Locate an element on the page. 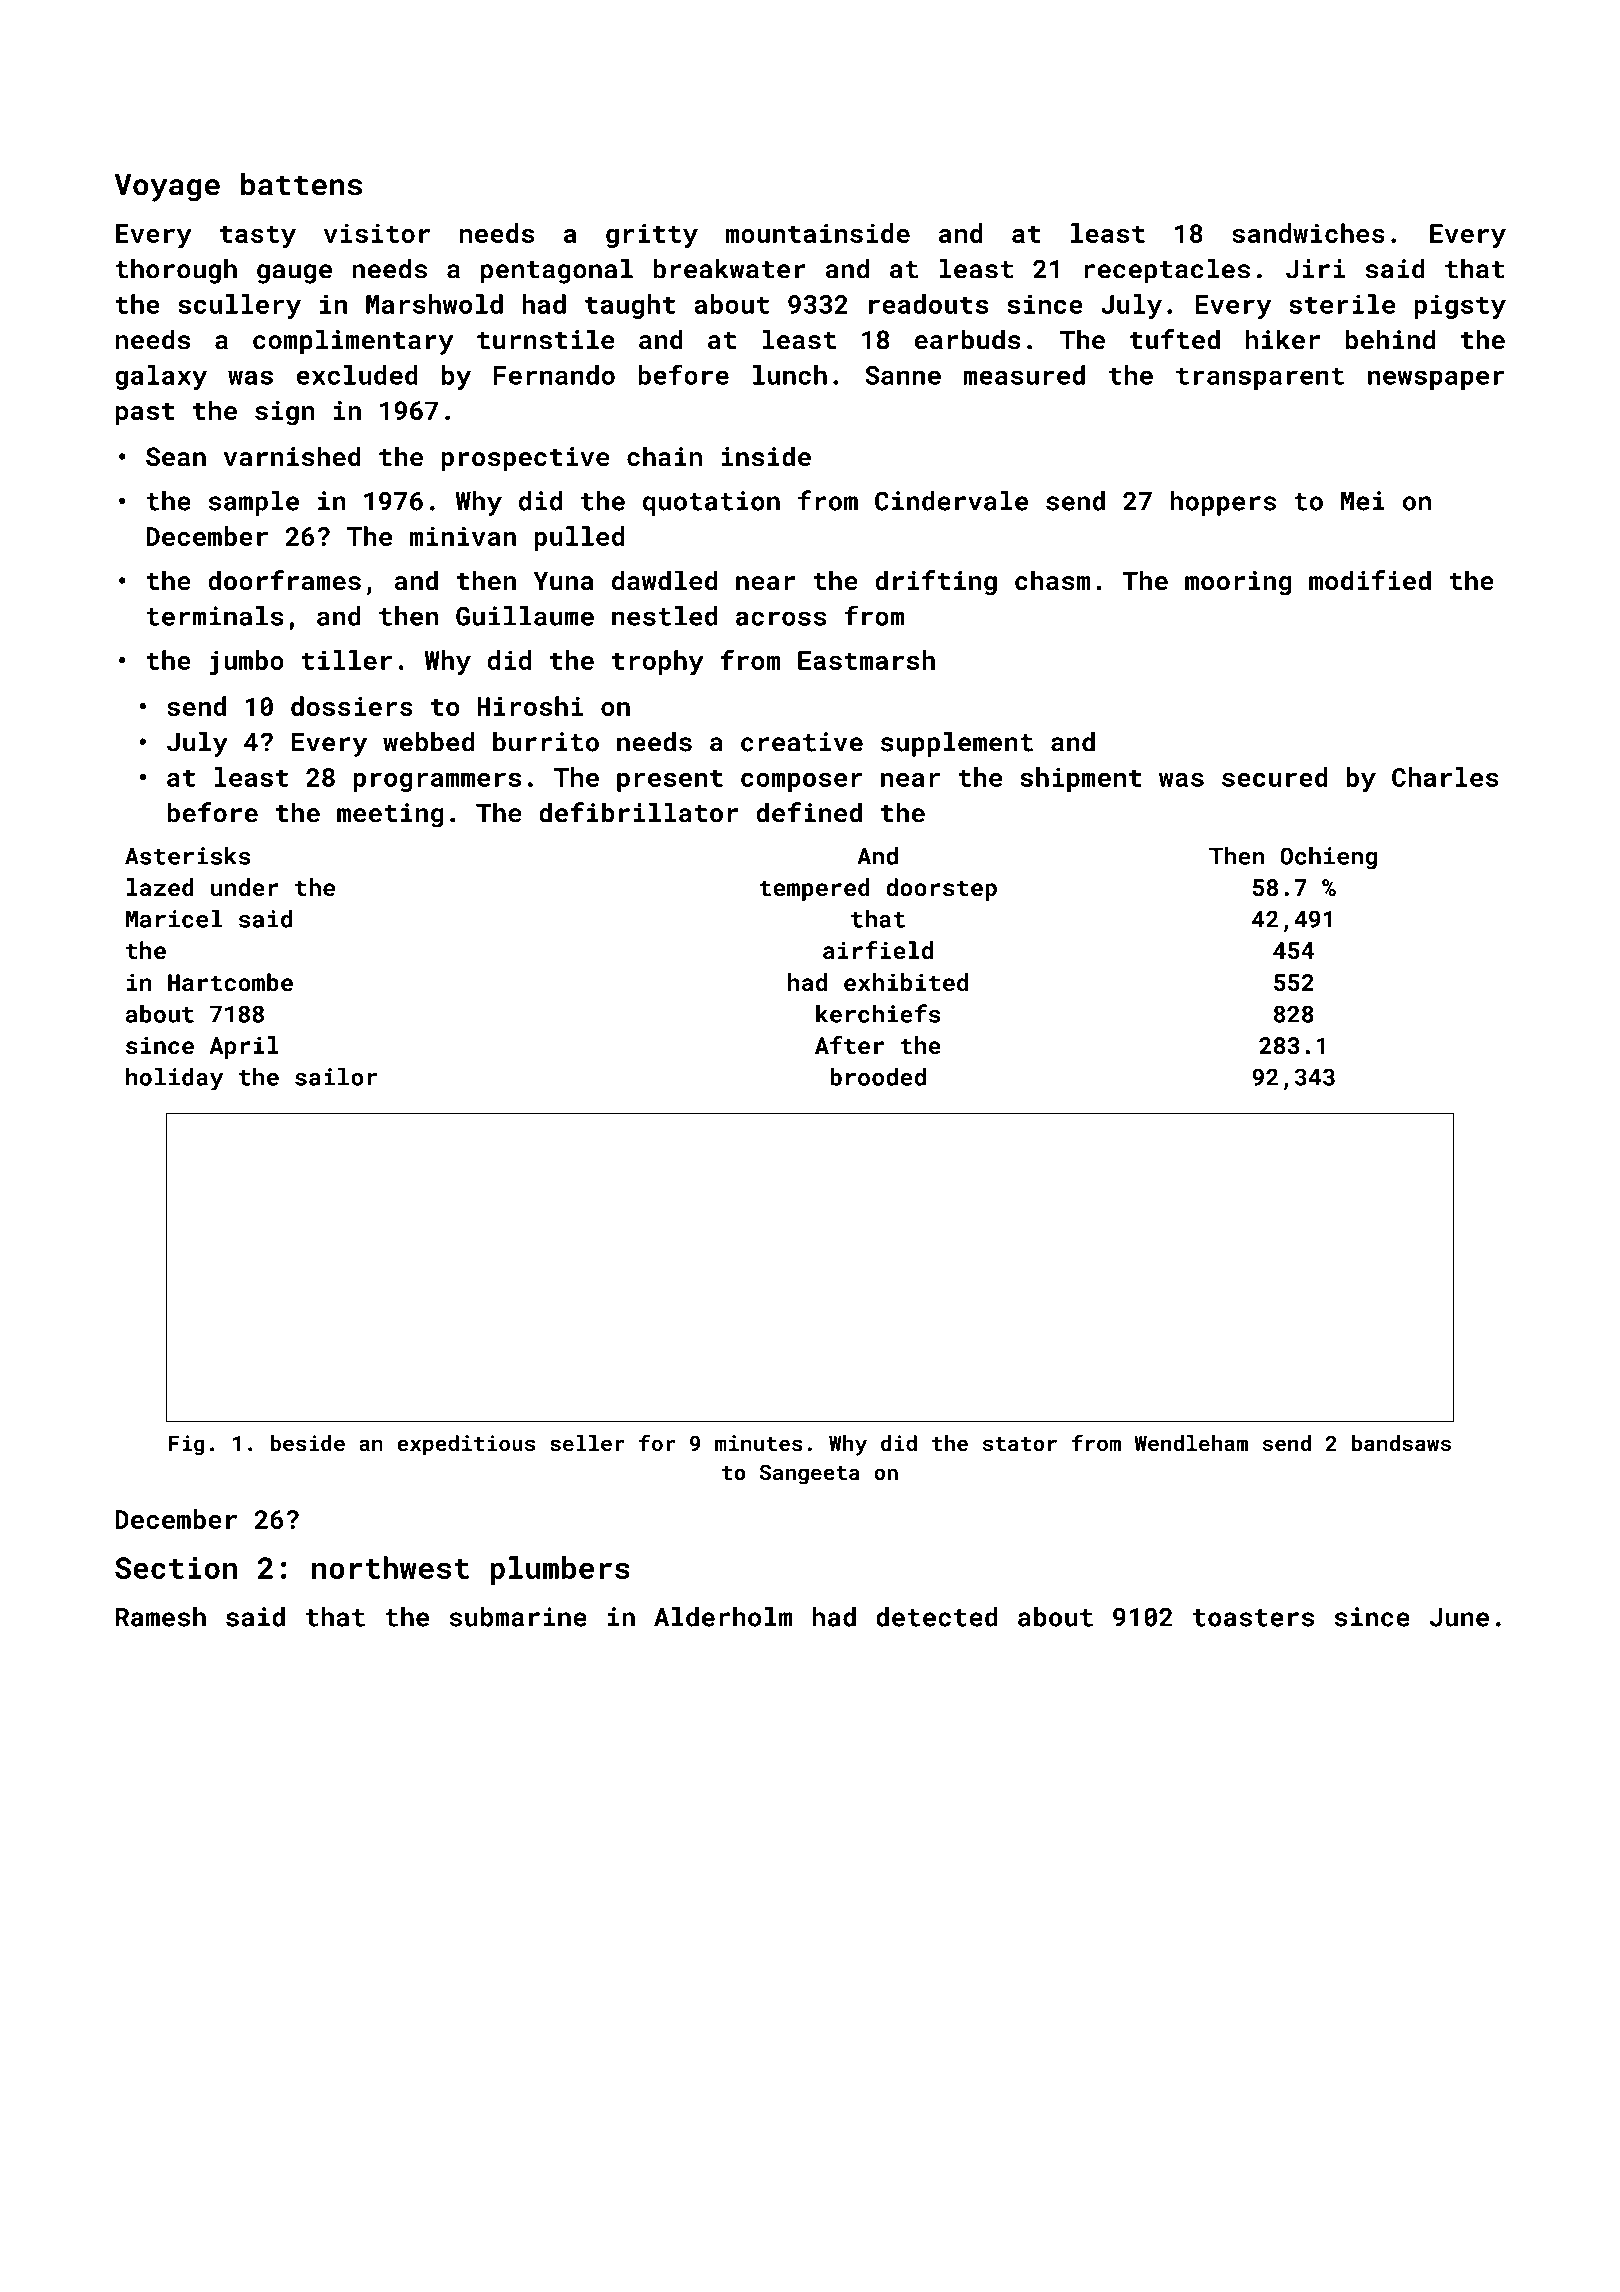  readouts is located at coordinates (928, 304).
